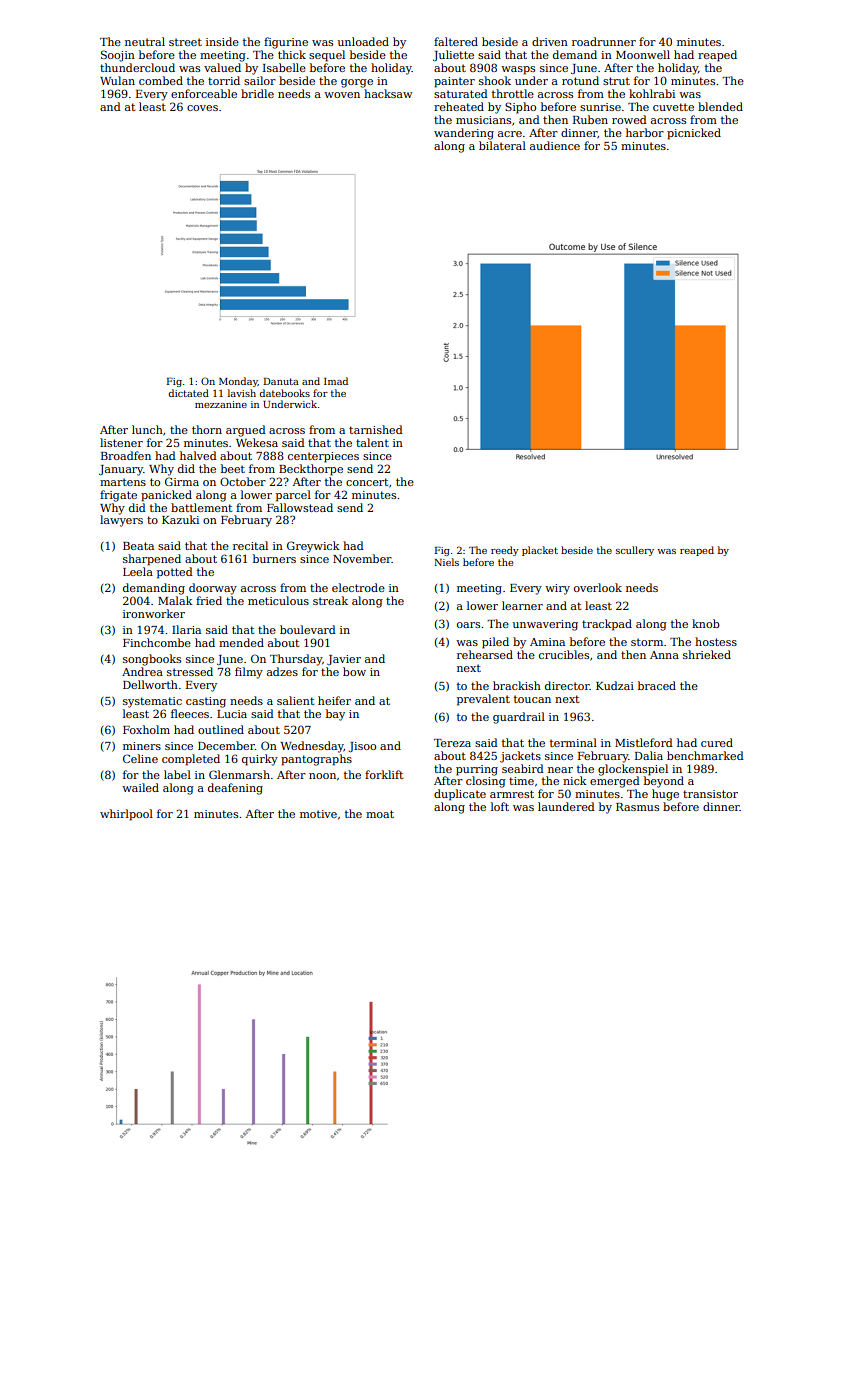 The image size is (849, 1400). I want to click on tarnished, so click(376, 429).
